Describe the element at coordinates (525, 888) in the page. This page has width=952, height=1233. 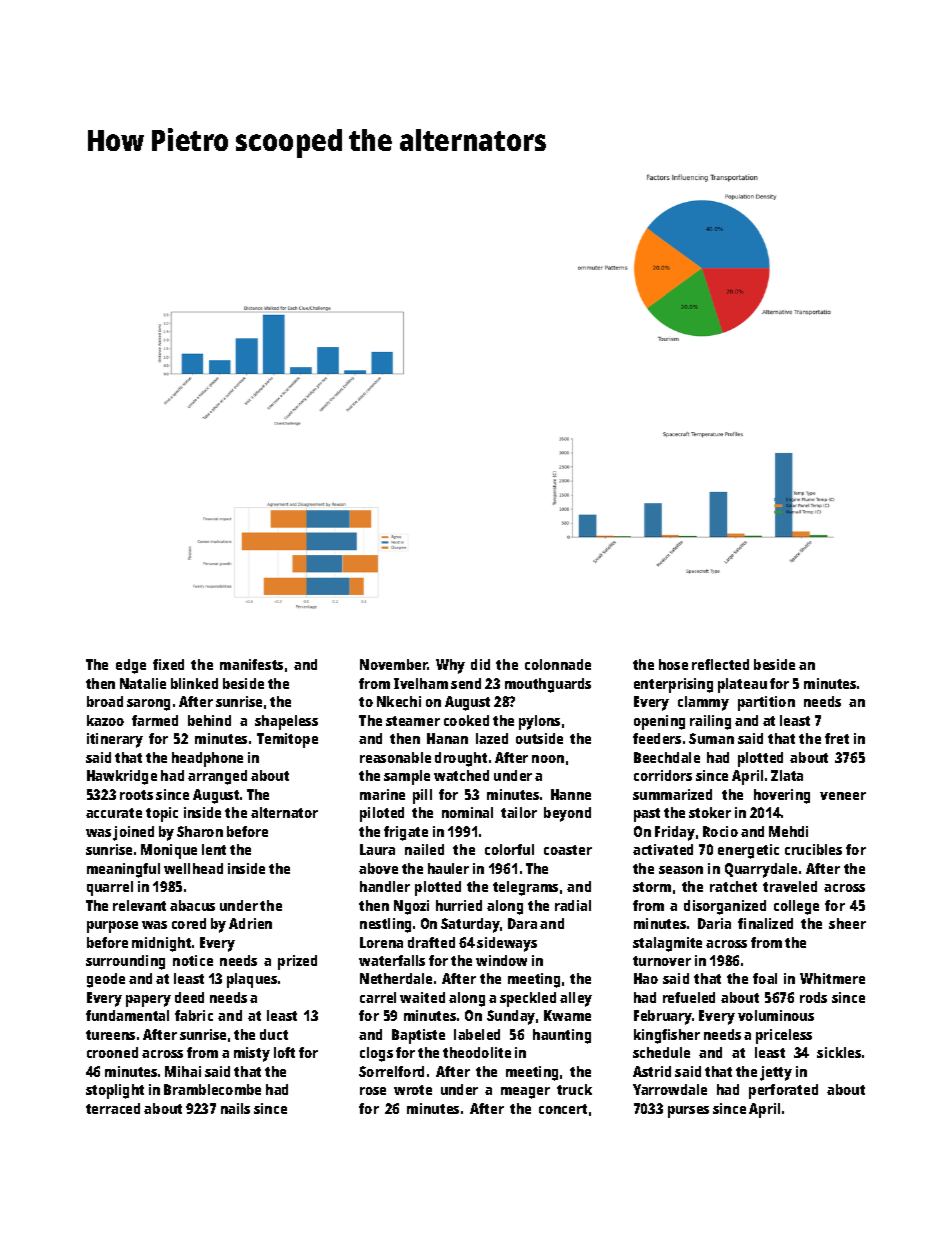
I see `telegrams` at that location.
